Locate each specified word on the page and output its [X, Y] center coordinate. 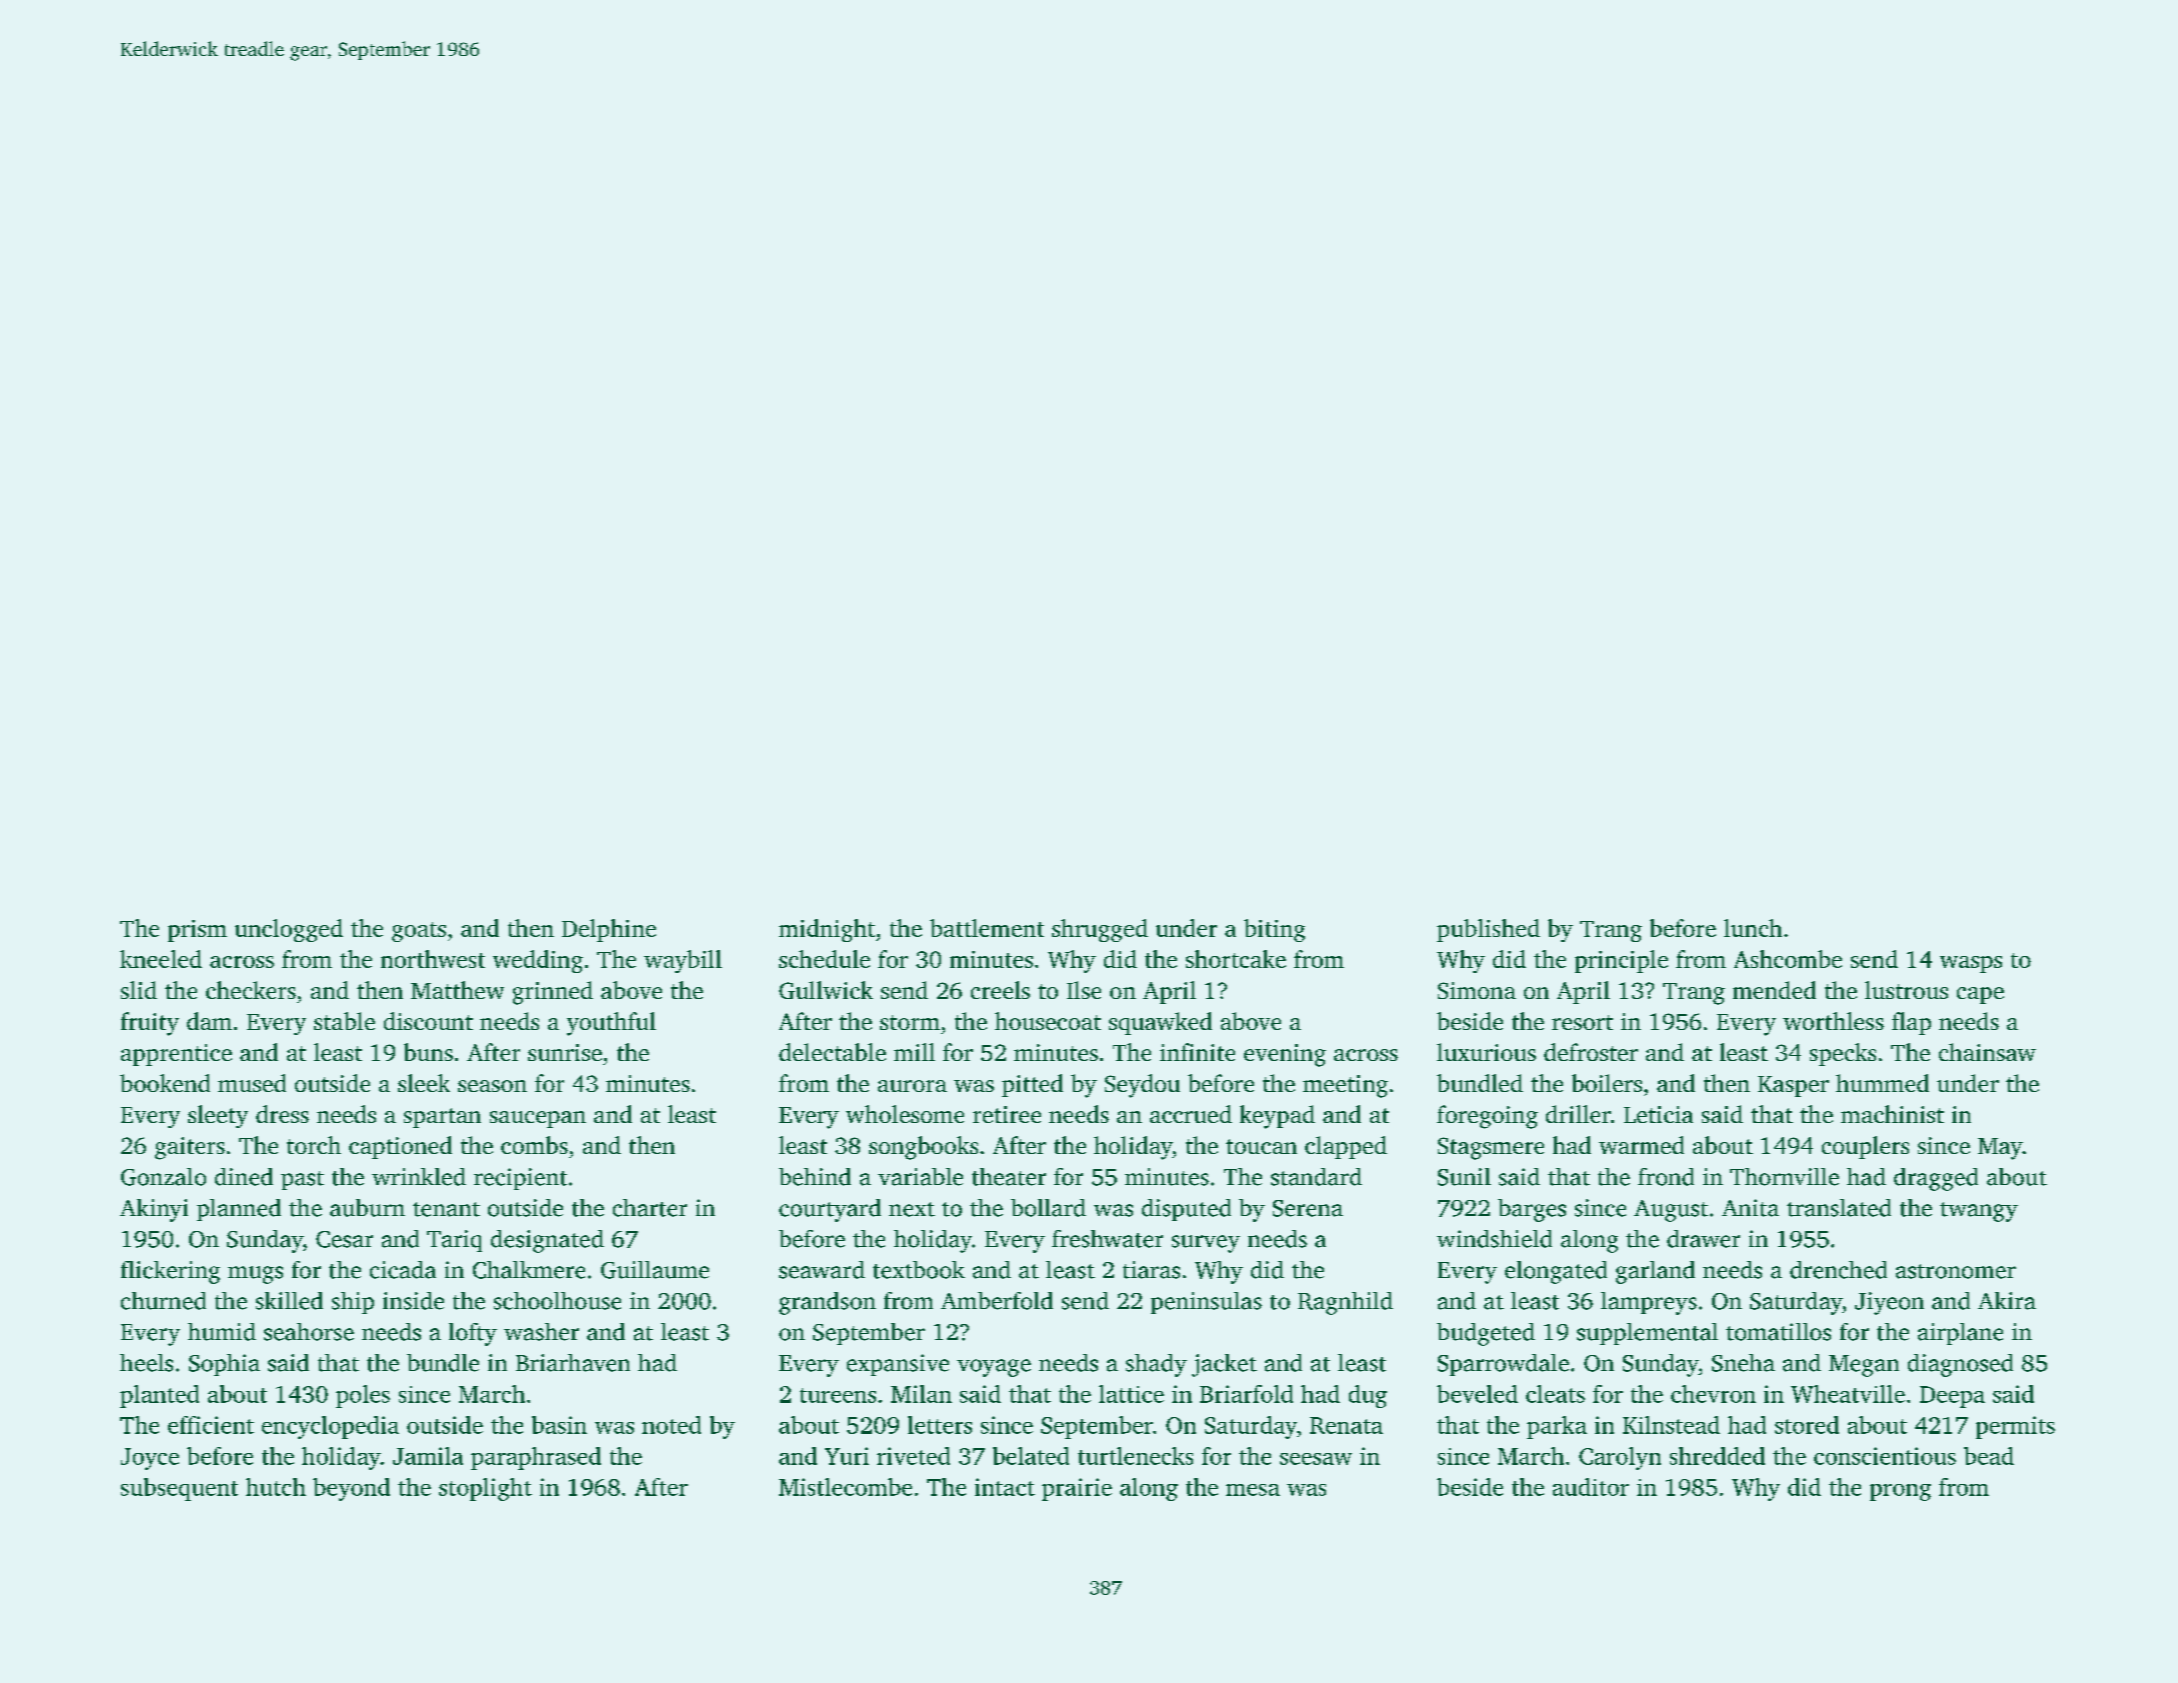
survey [1206, 1244]
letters [940, 1425]
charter [650, 1208]
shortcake [1236, 959]
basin [559, 1425]
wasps [1971, 964]
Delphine [609, 930]
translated [1839, 1208]
